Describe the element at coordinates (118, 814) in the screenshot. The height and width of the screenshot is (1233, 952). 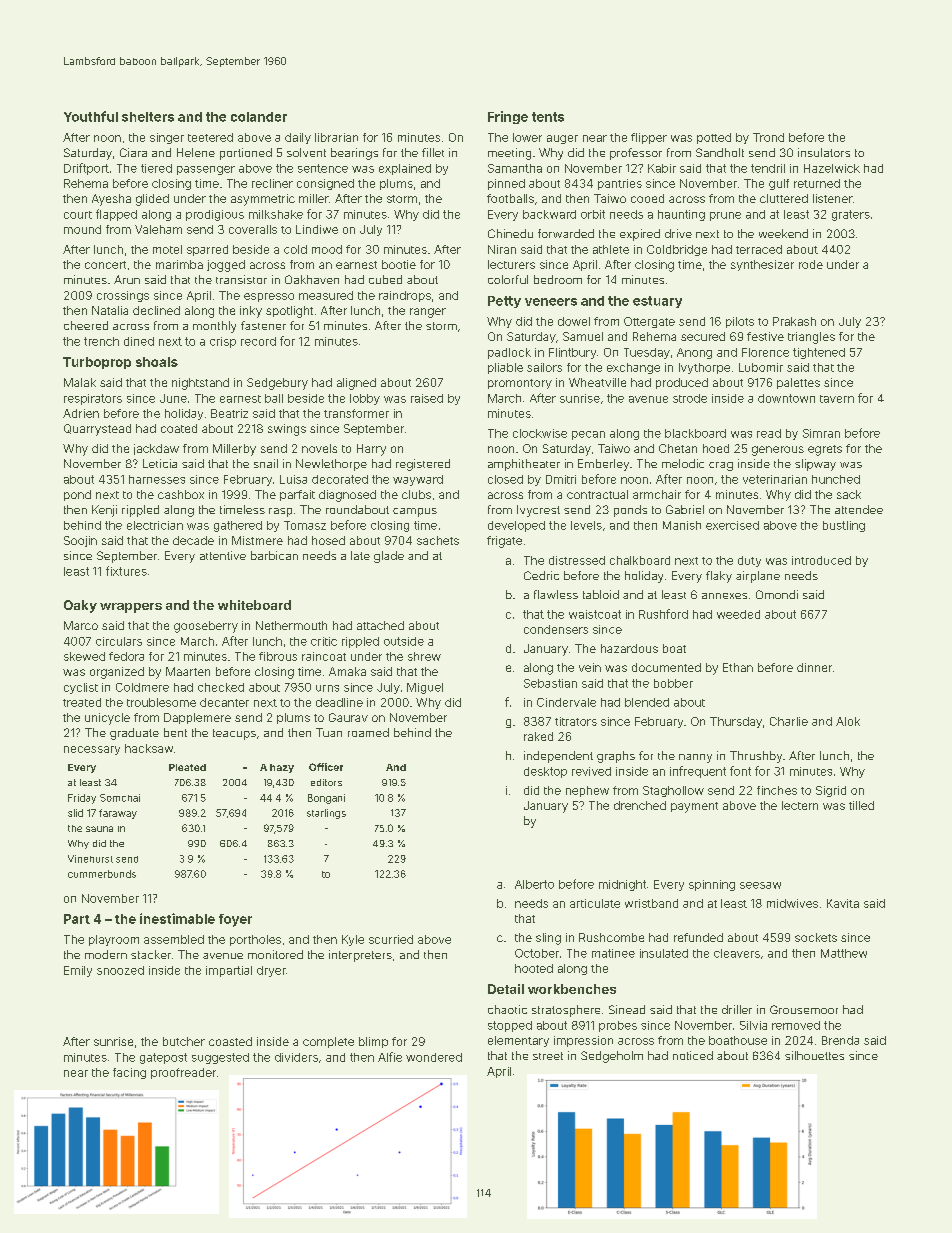
I see `faraway` at that location.
